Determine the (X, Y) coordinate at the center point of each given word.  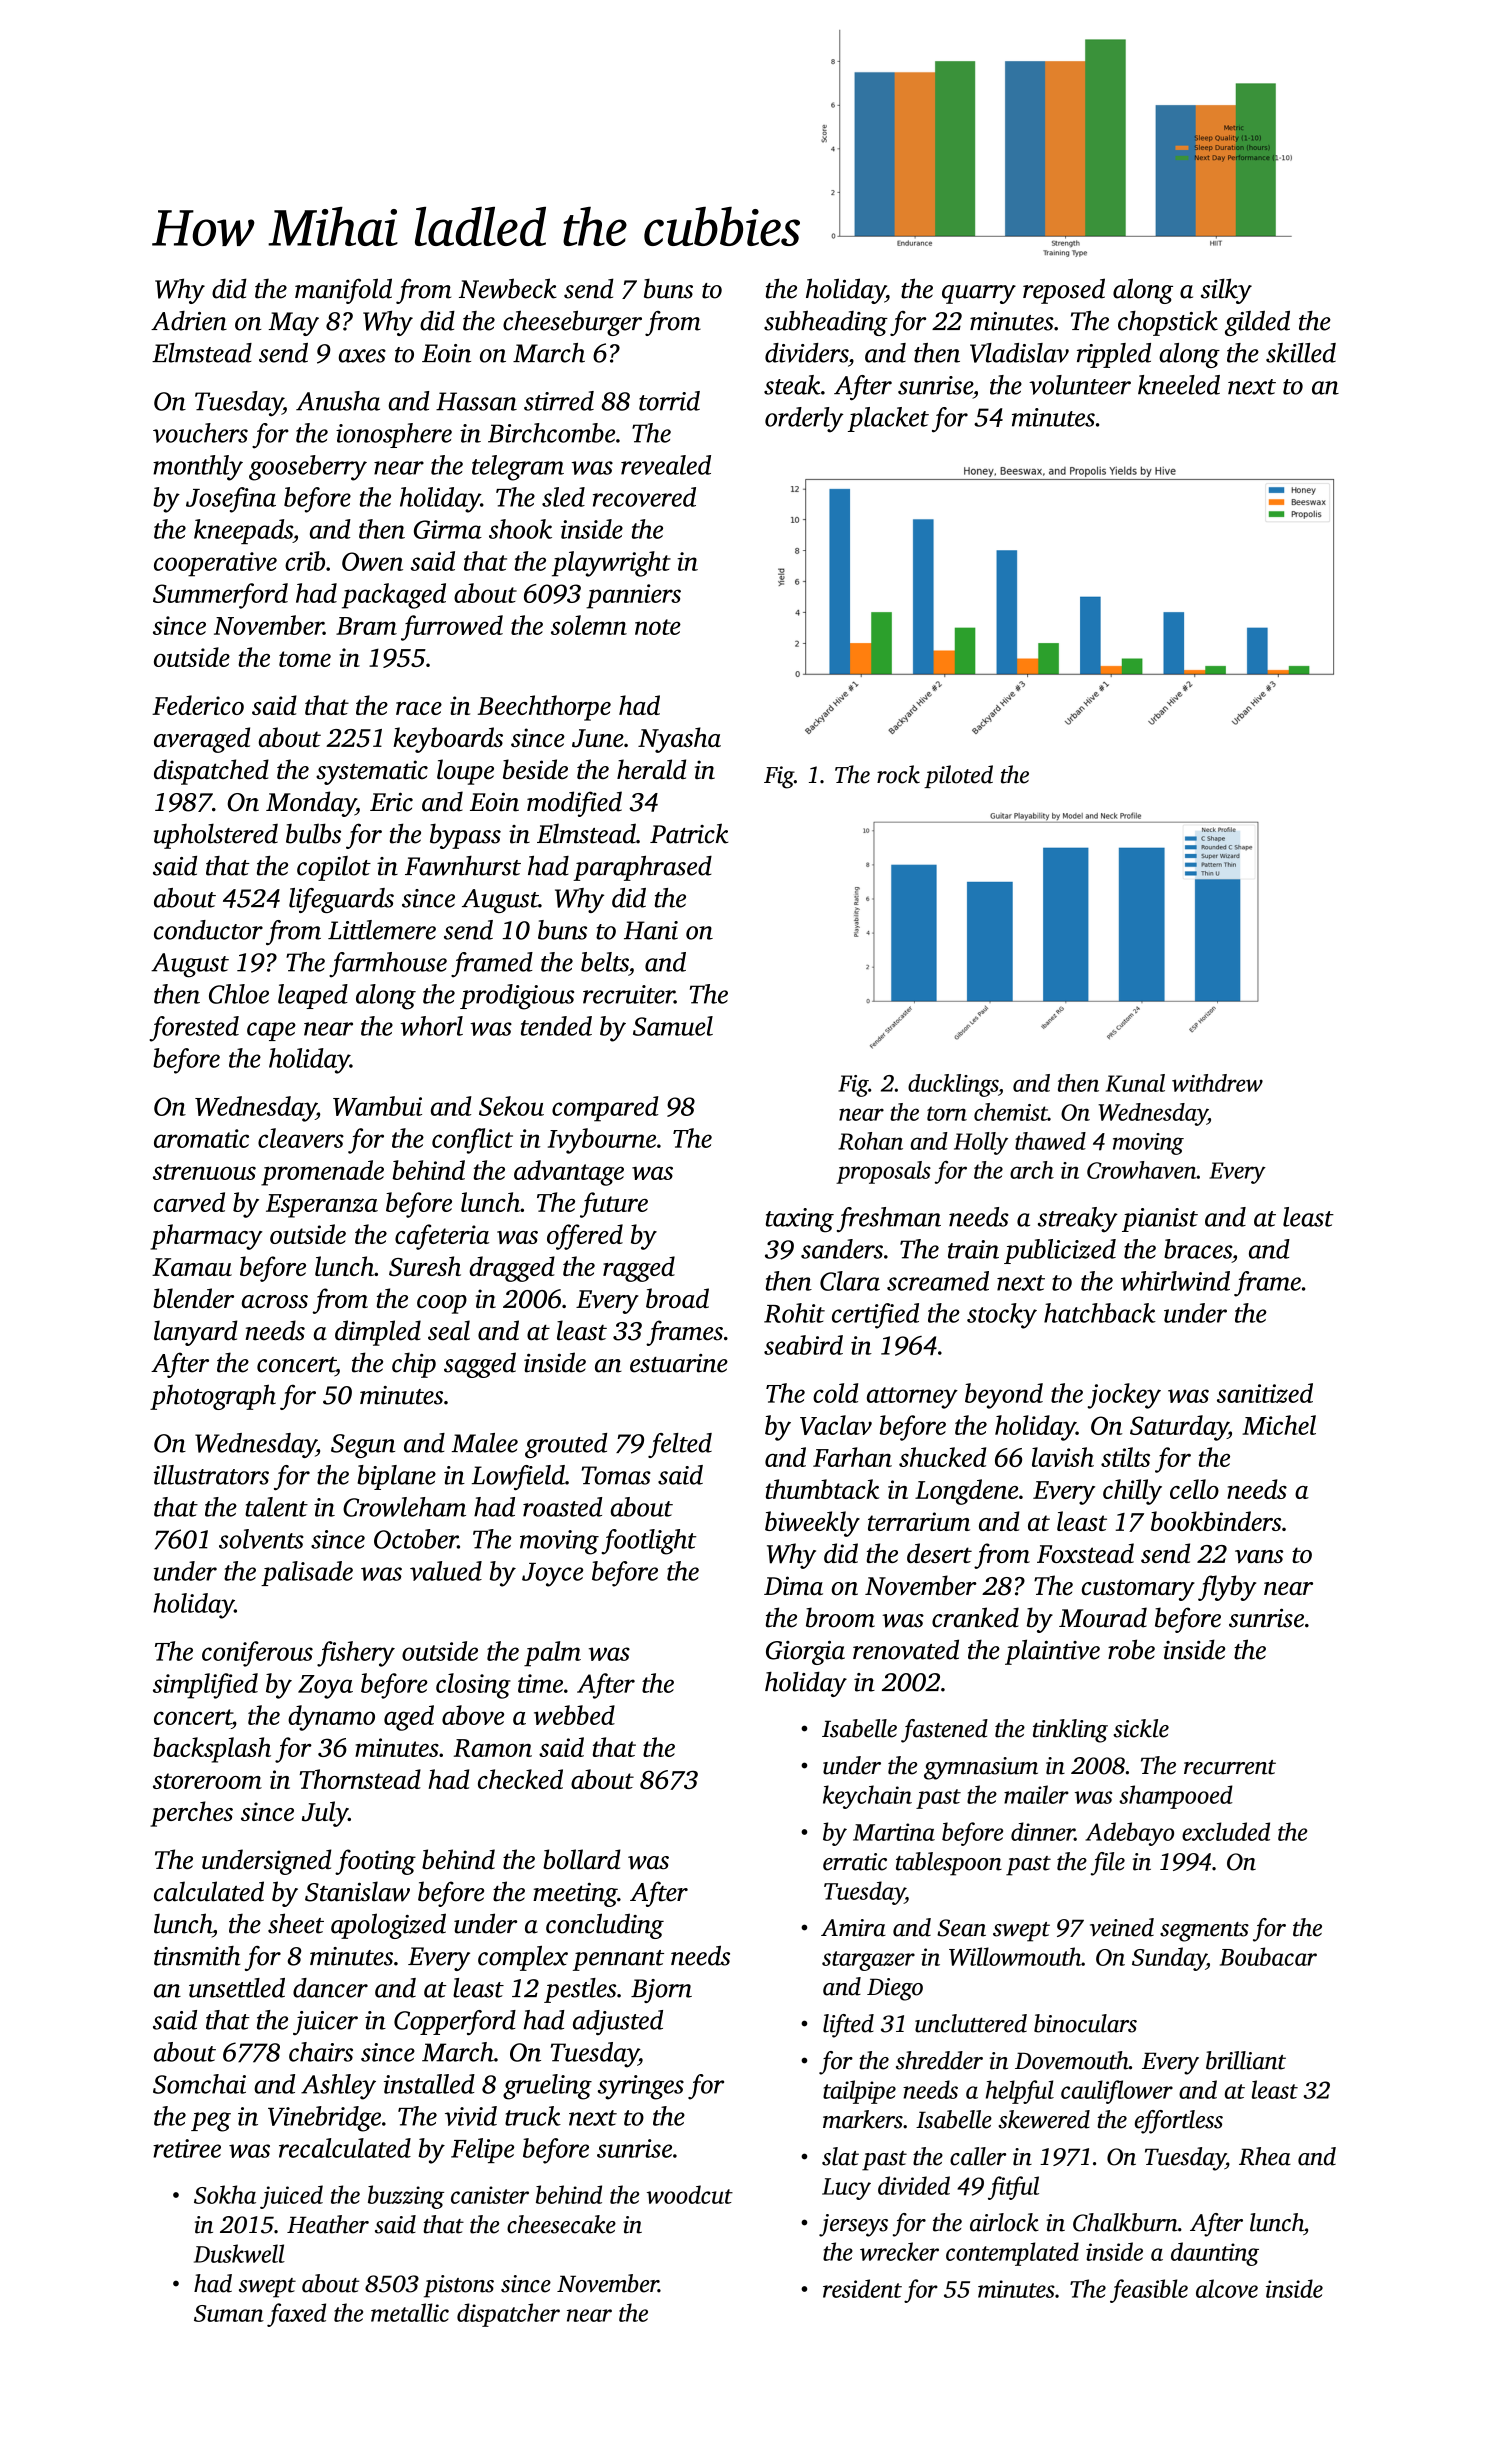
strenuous (204, 1172)
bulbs (313, 833)
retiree (187, 2148)
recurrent (1230, 1767)
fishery (356, 1654)
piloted (958, 776)
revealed (666, 465)
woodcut (690, 2194)
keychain (867, 1797)
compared (605, 1109)
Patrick (689, 833)
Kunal (1135, 1083)
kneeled (1179, 385)
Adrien (189, 321)
